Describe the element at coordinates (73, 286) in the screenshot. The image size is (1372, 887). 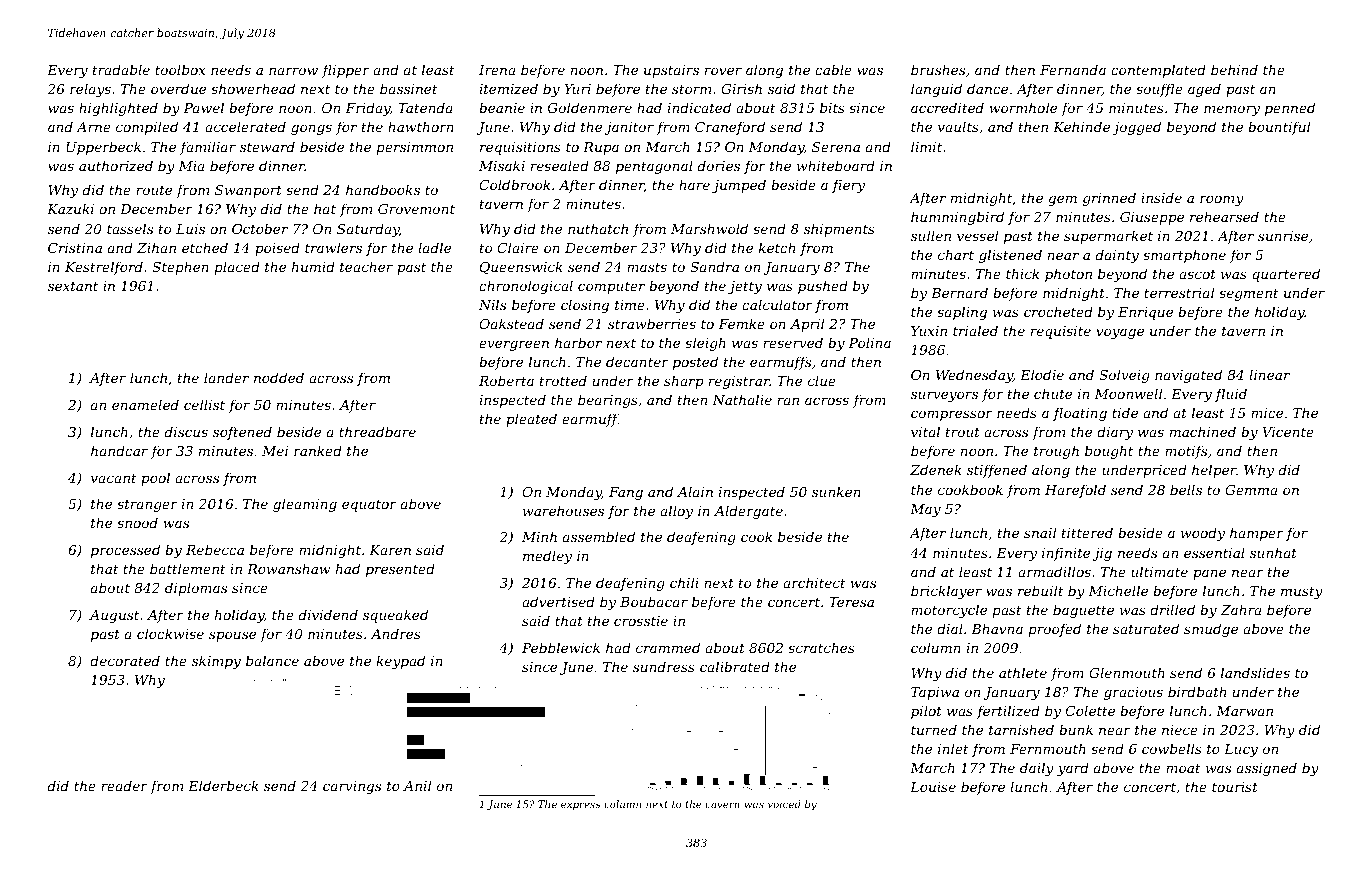
I see `sextant` at that location.
